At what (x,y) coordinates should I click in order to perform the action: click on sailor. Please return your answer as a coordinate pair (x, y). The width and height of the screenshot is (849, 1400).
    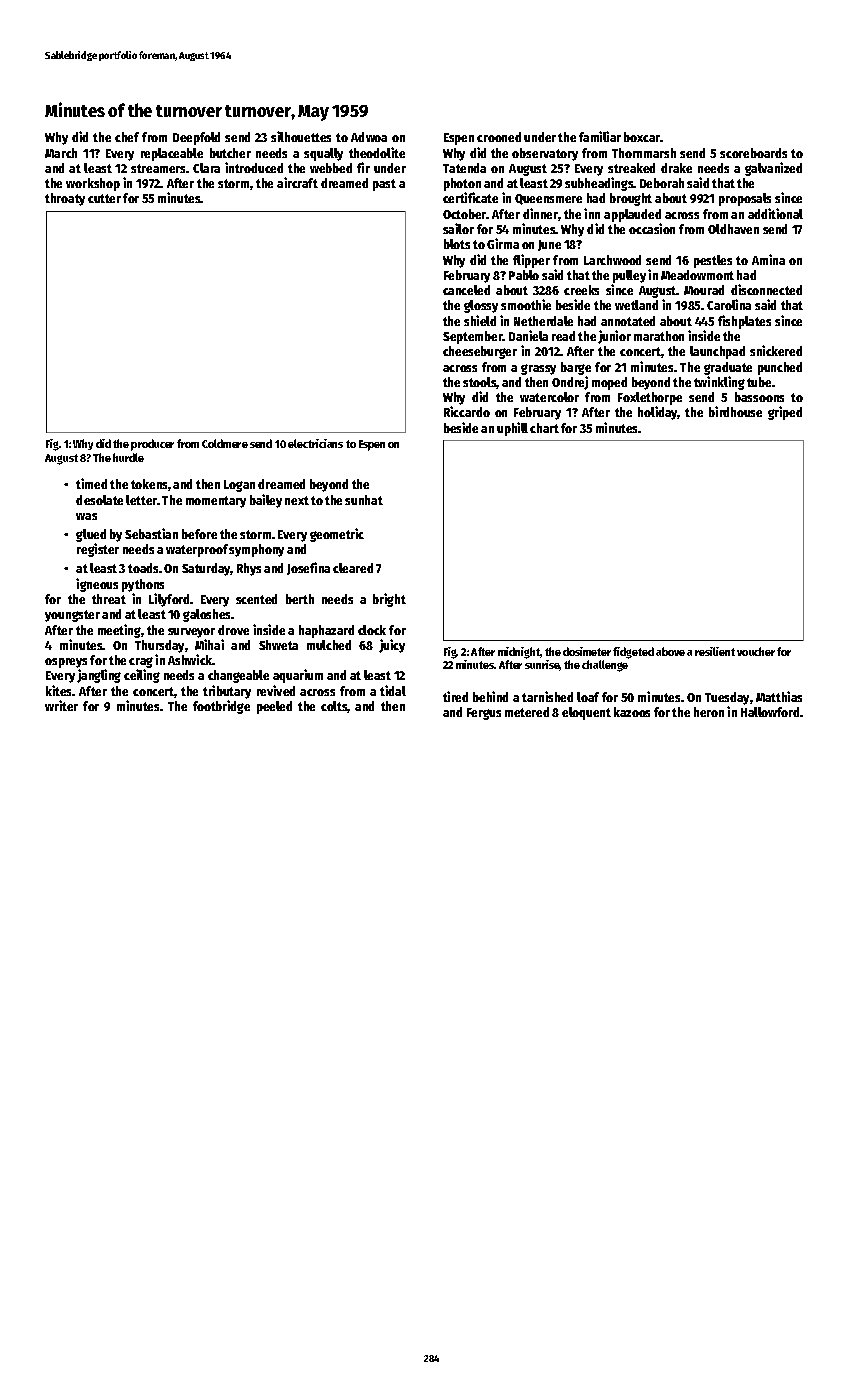
    Looking at the image, I should click on (458, 228).
